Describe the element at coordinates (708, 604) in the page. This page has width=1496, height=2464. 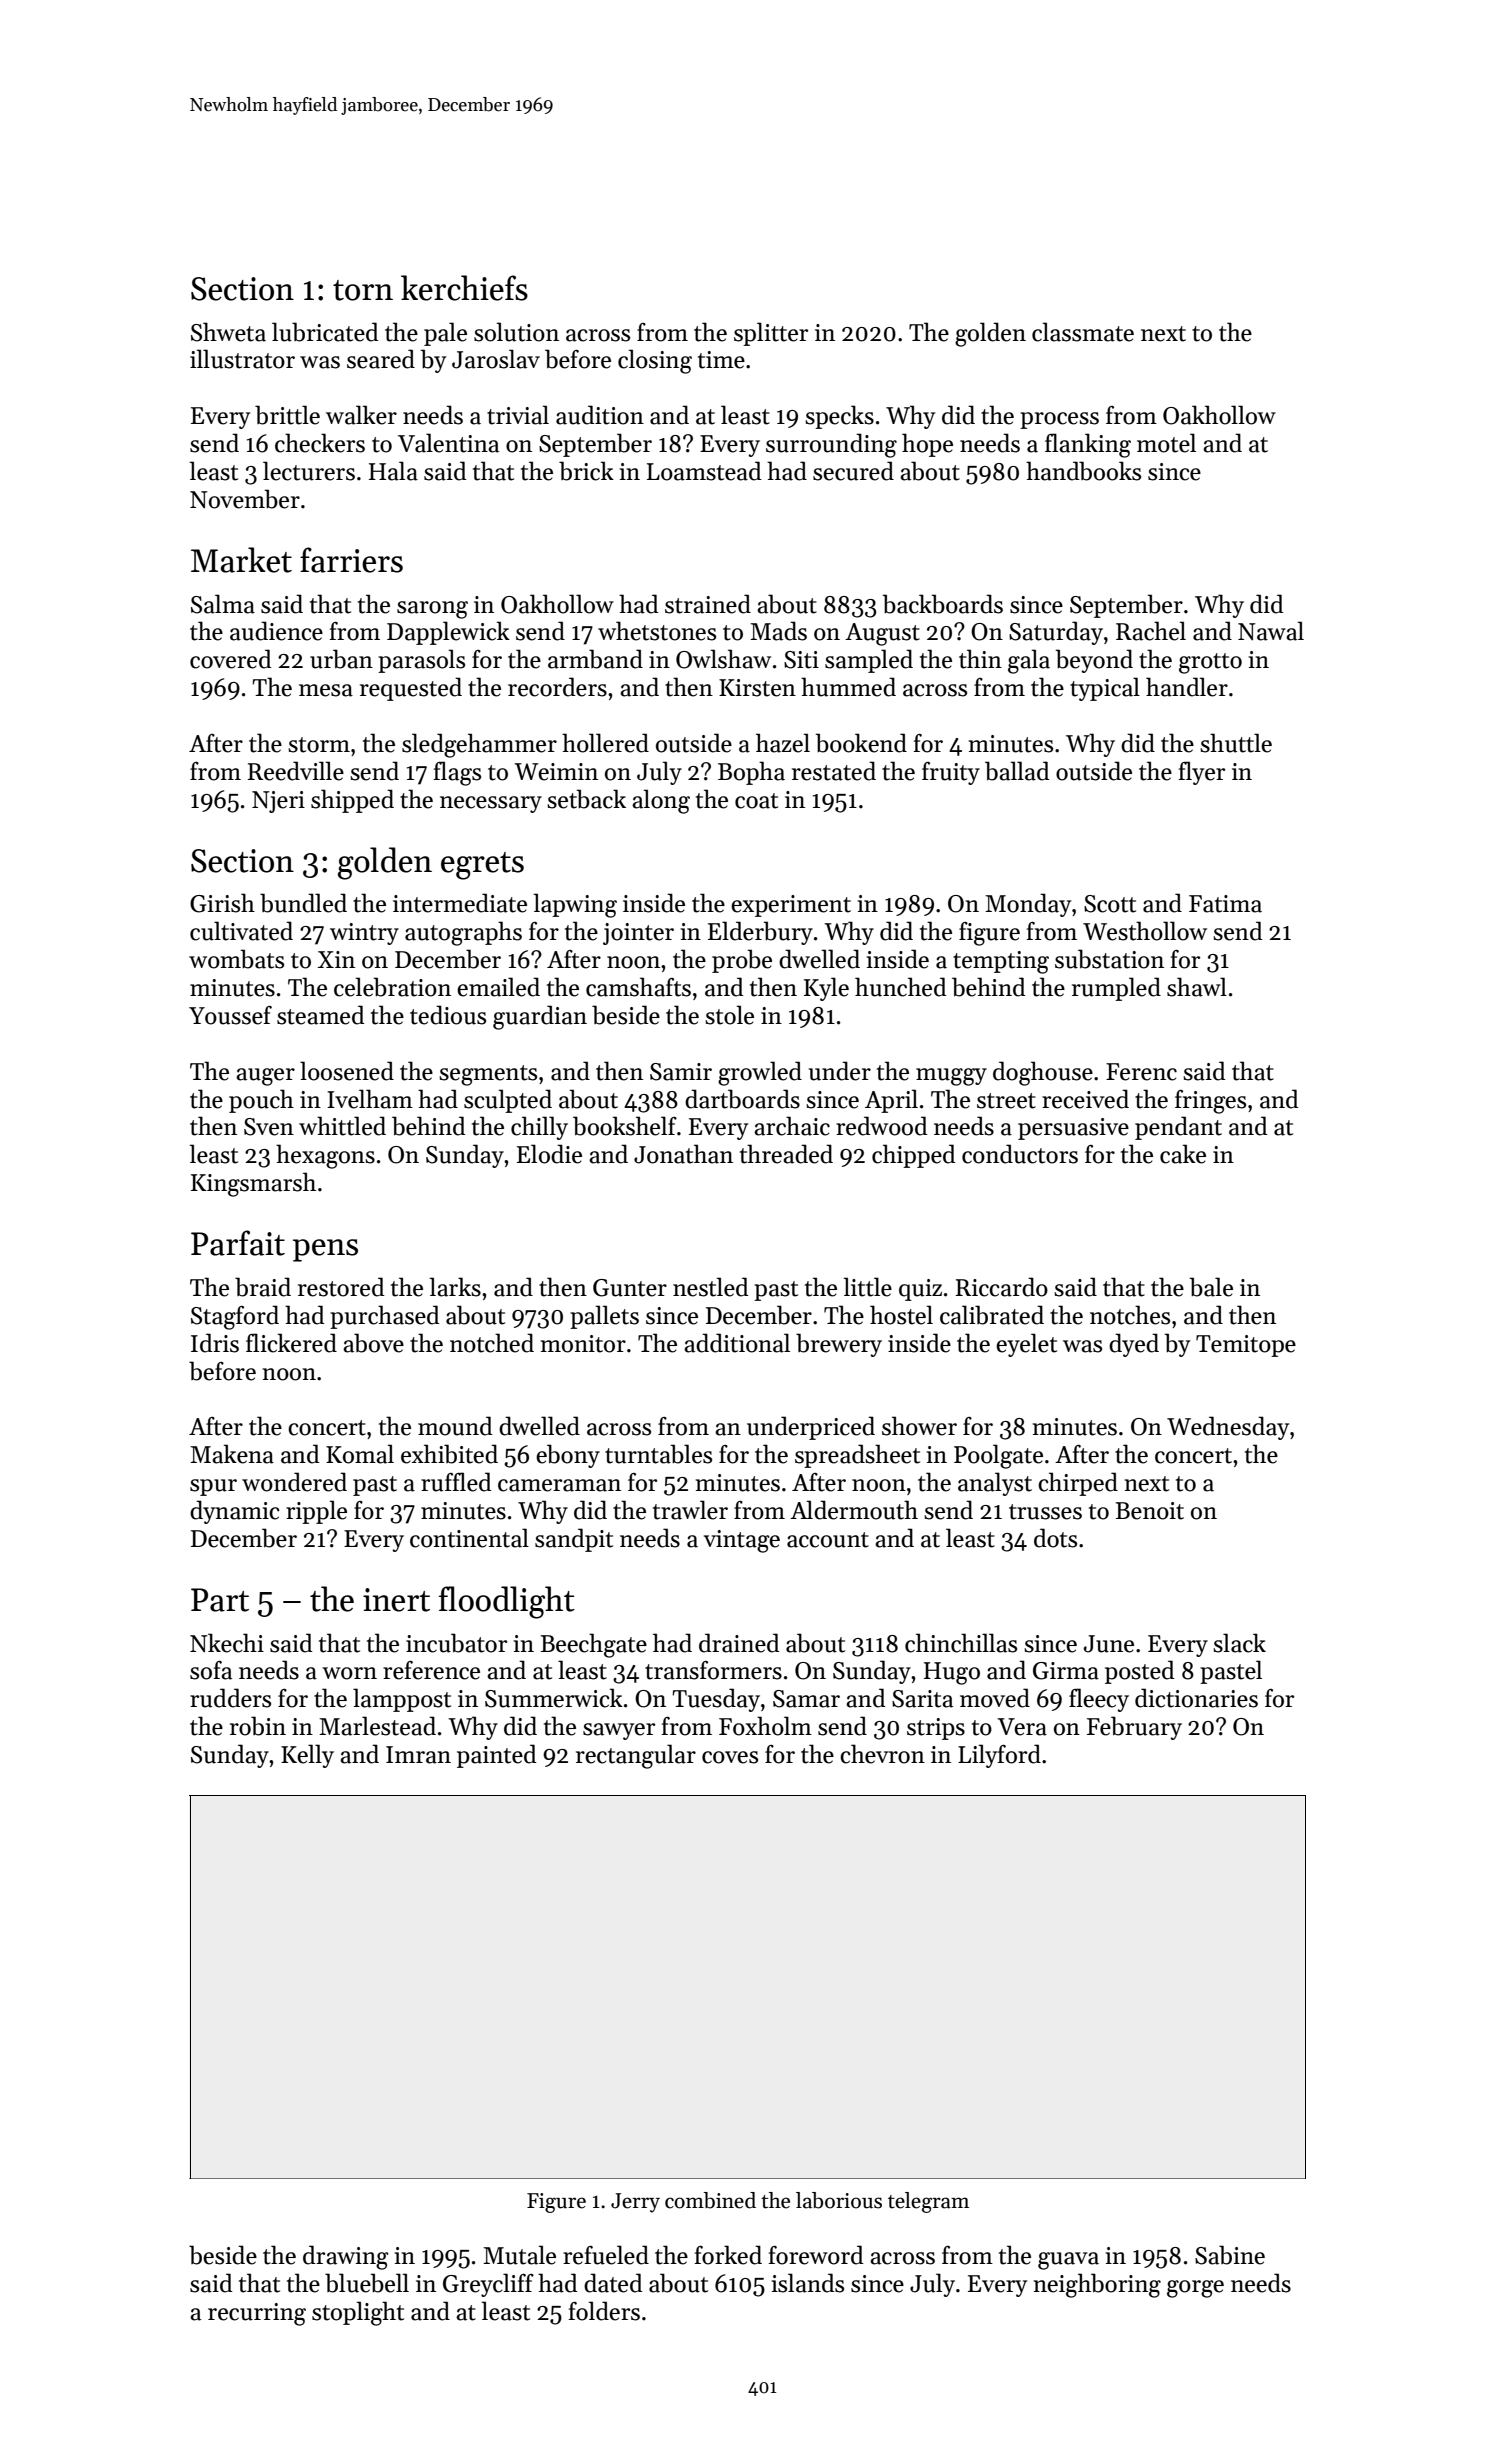
I see `strained` at that location.
